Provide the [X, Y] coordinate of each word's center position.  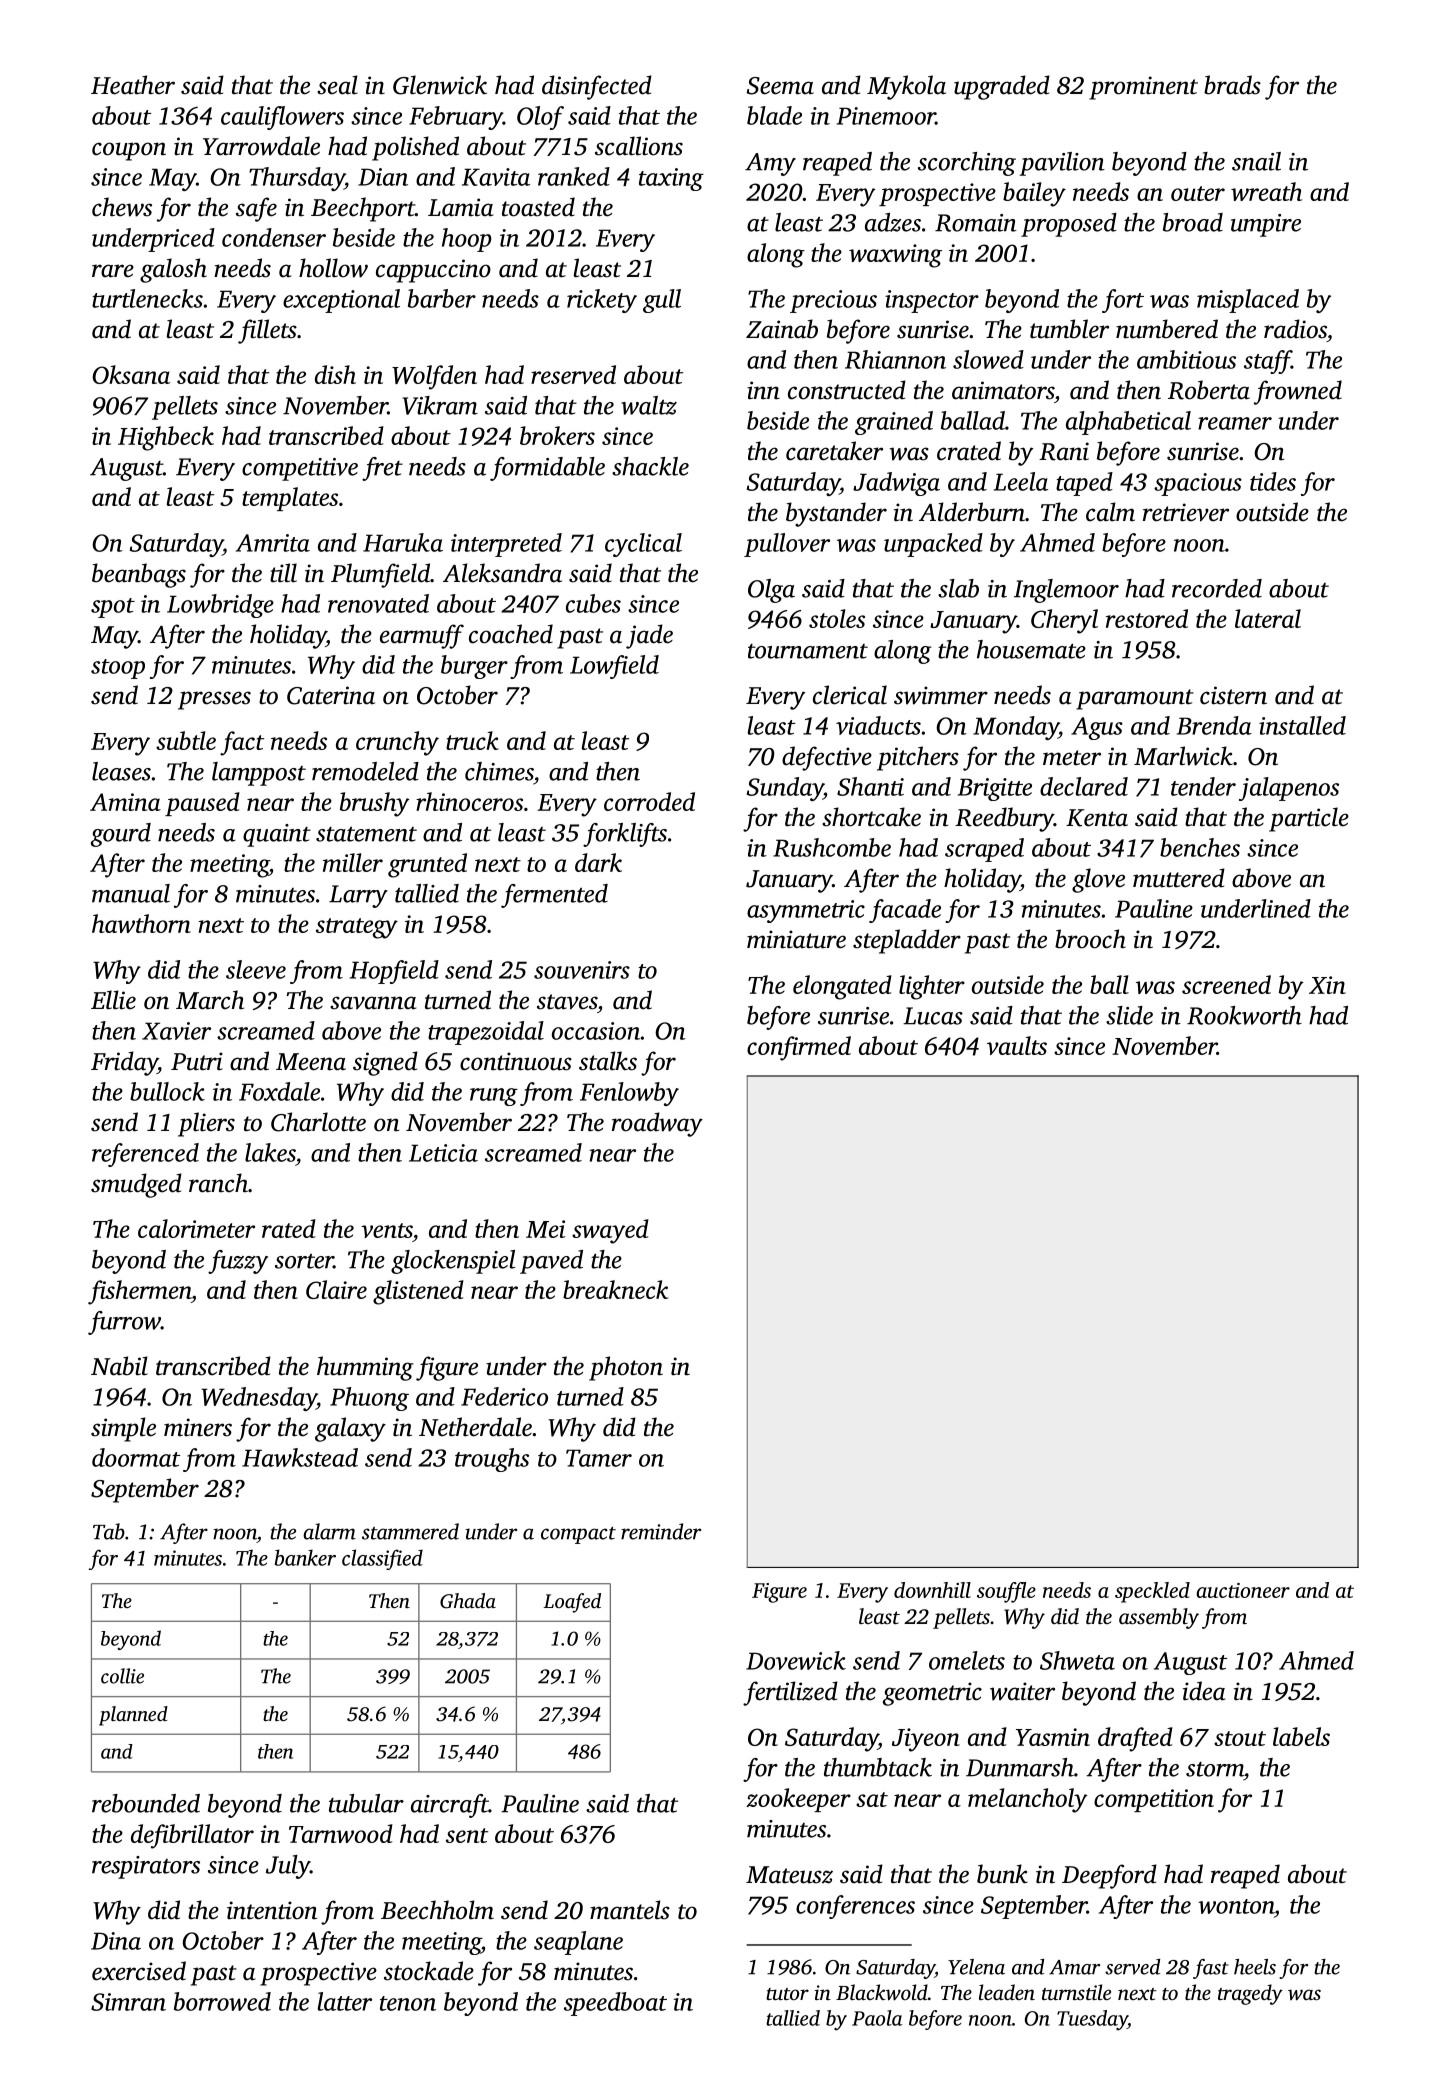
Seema [780, 86]
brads [1232, 85]
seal [337, 85]
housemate [1031, 649]
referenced [145, 1155]
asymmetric [806, 911]
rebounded [146, 1803]
